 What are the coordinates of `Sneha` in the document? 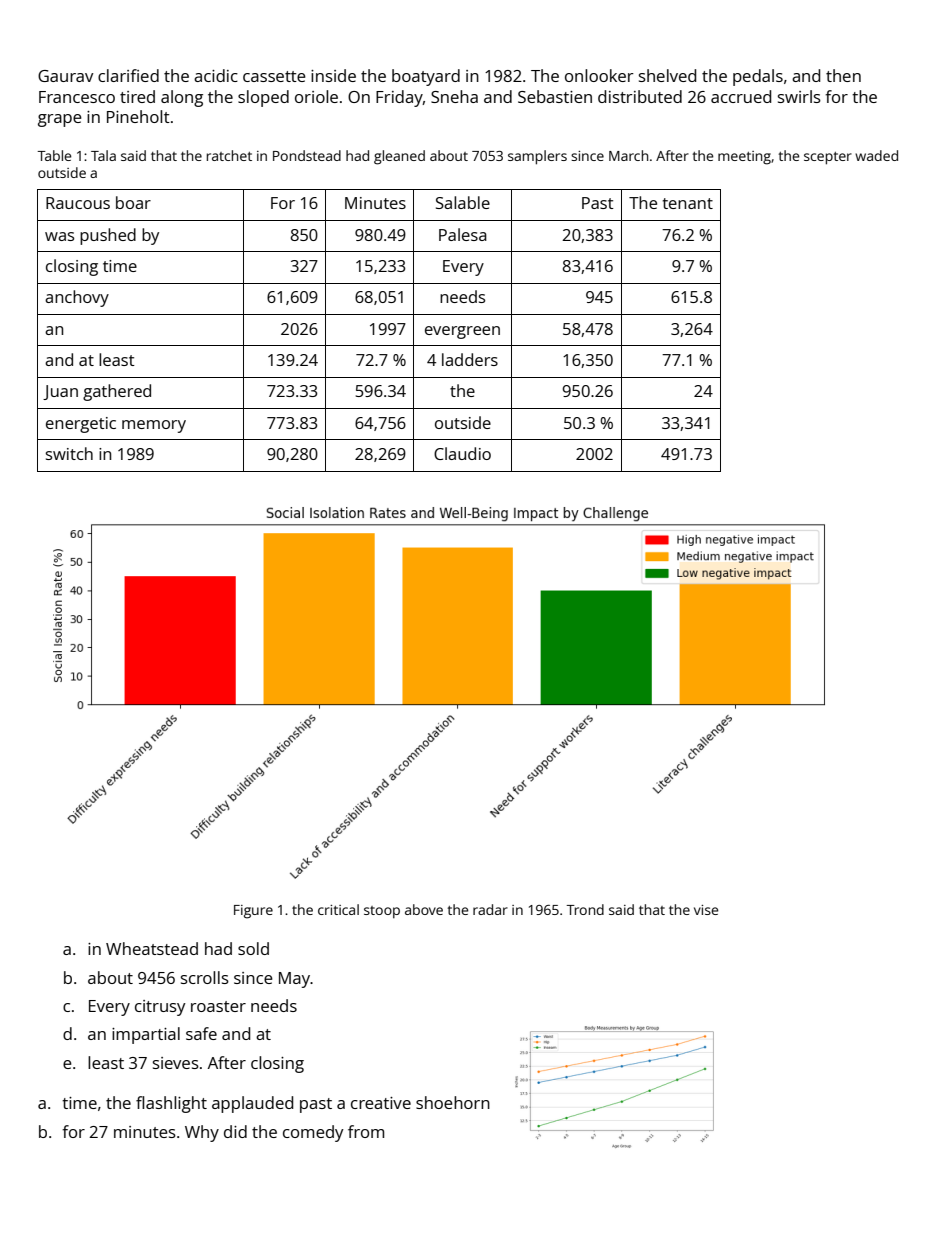 It's located at (454, 96).
